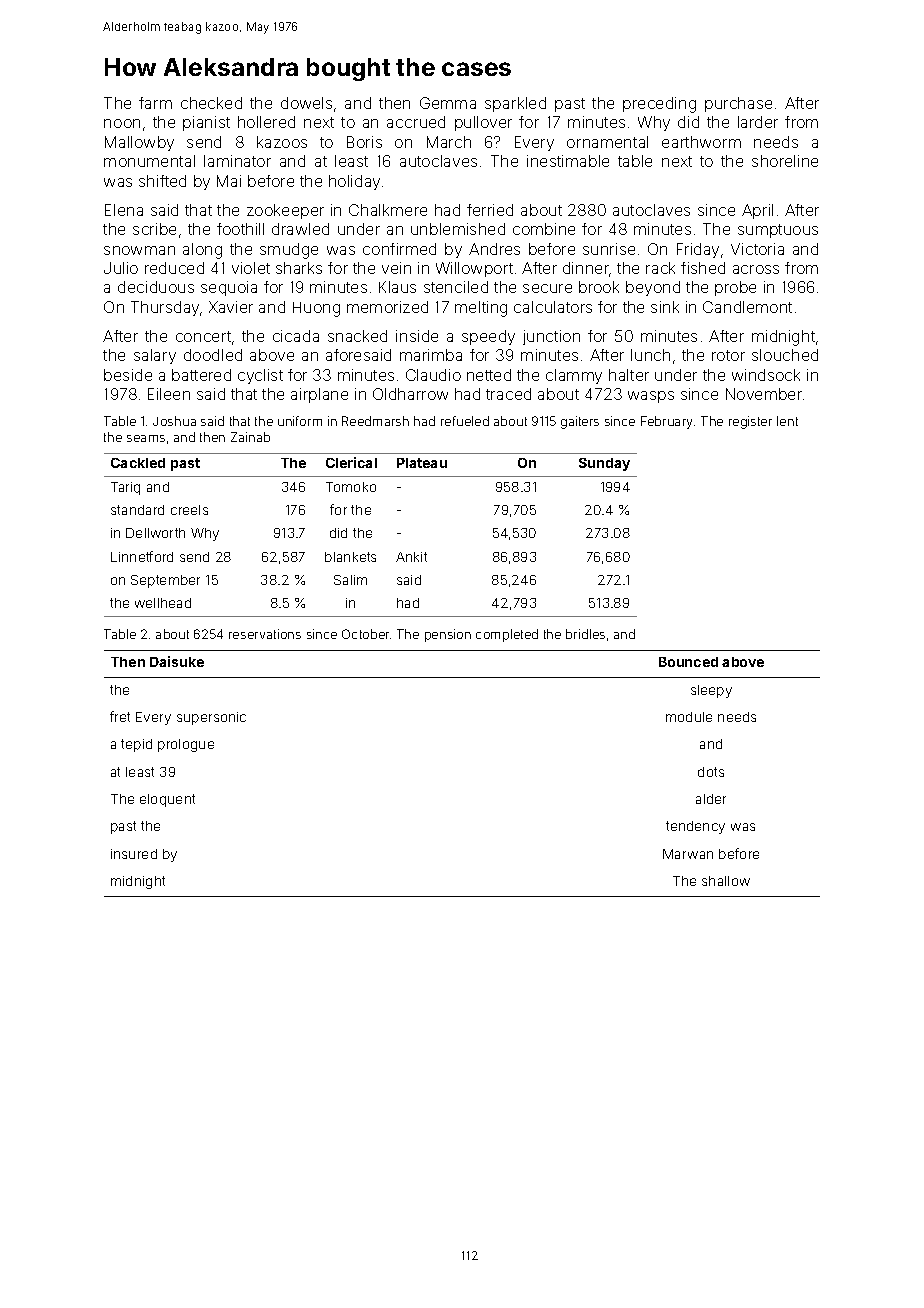 Image resolution: width=924 pixels, height=1308 pixels. What do you see at coordinates (448, 635) in the image?
I see `pension` at bounding box center [448, 635].
